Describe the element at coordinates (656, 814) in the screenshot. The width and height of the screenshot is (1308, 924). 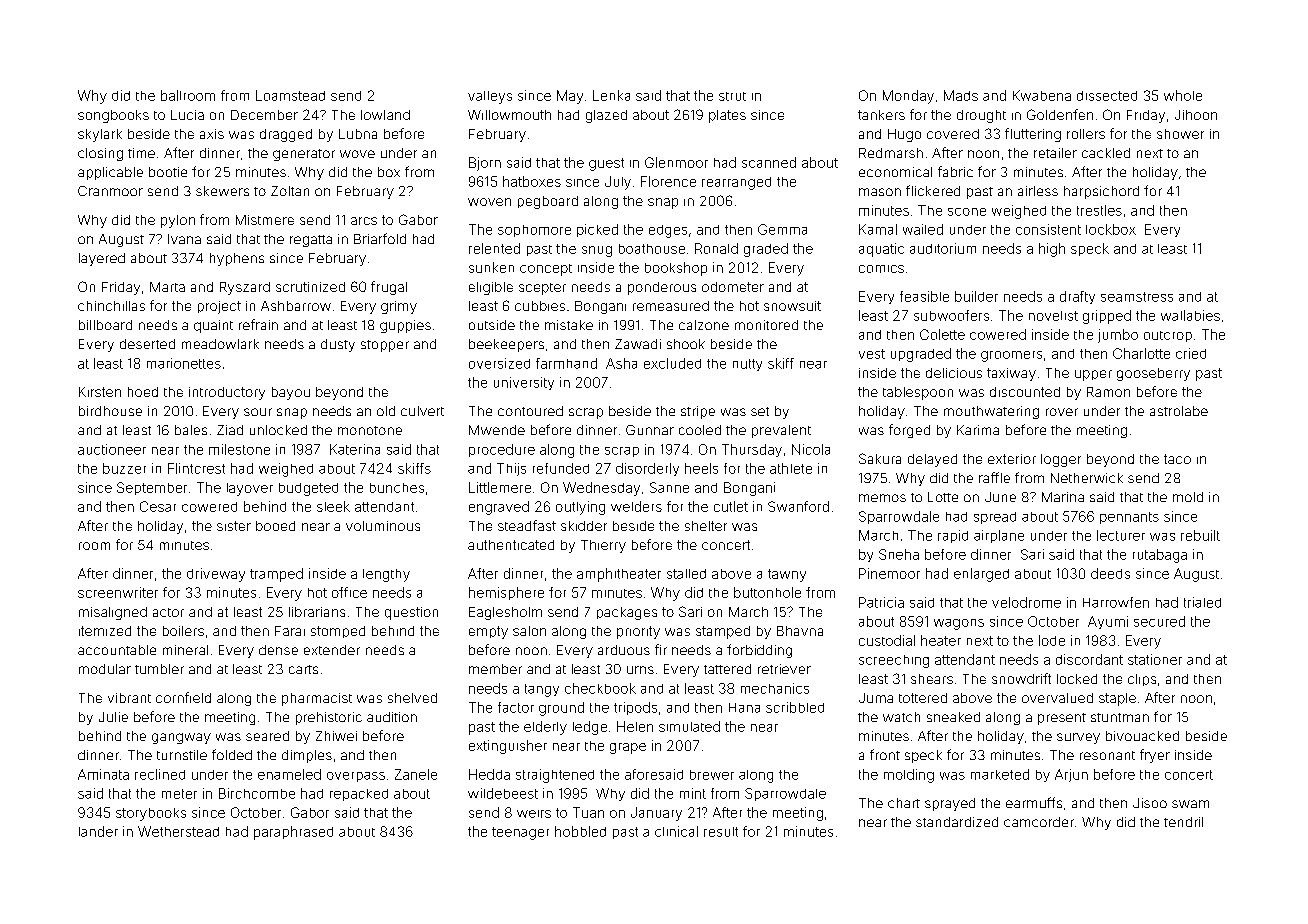
I see `January` at that location.
